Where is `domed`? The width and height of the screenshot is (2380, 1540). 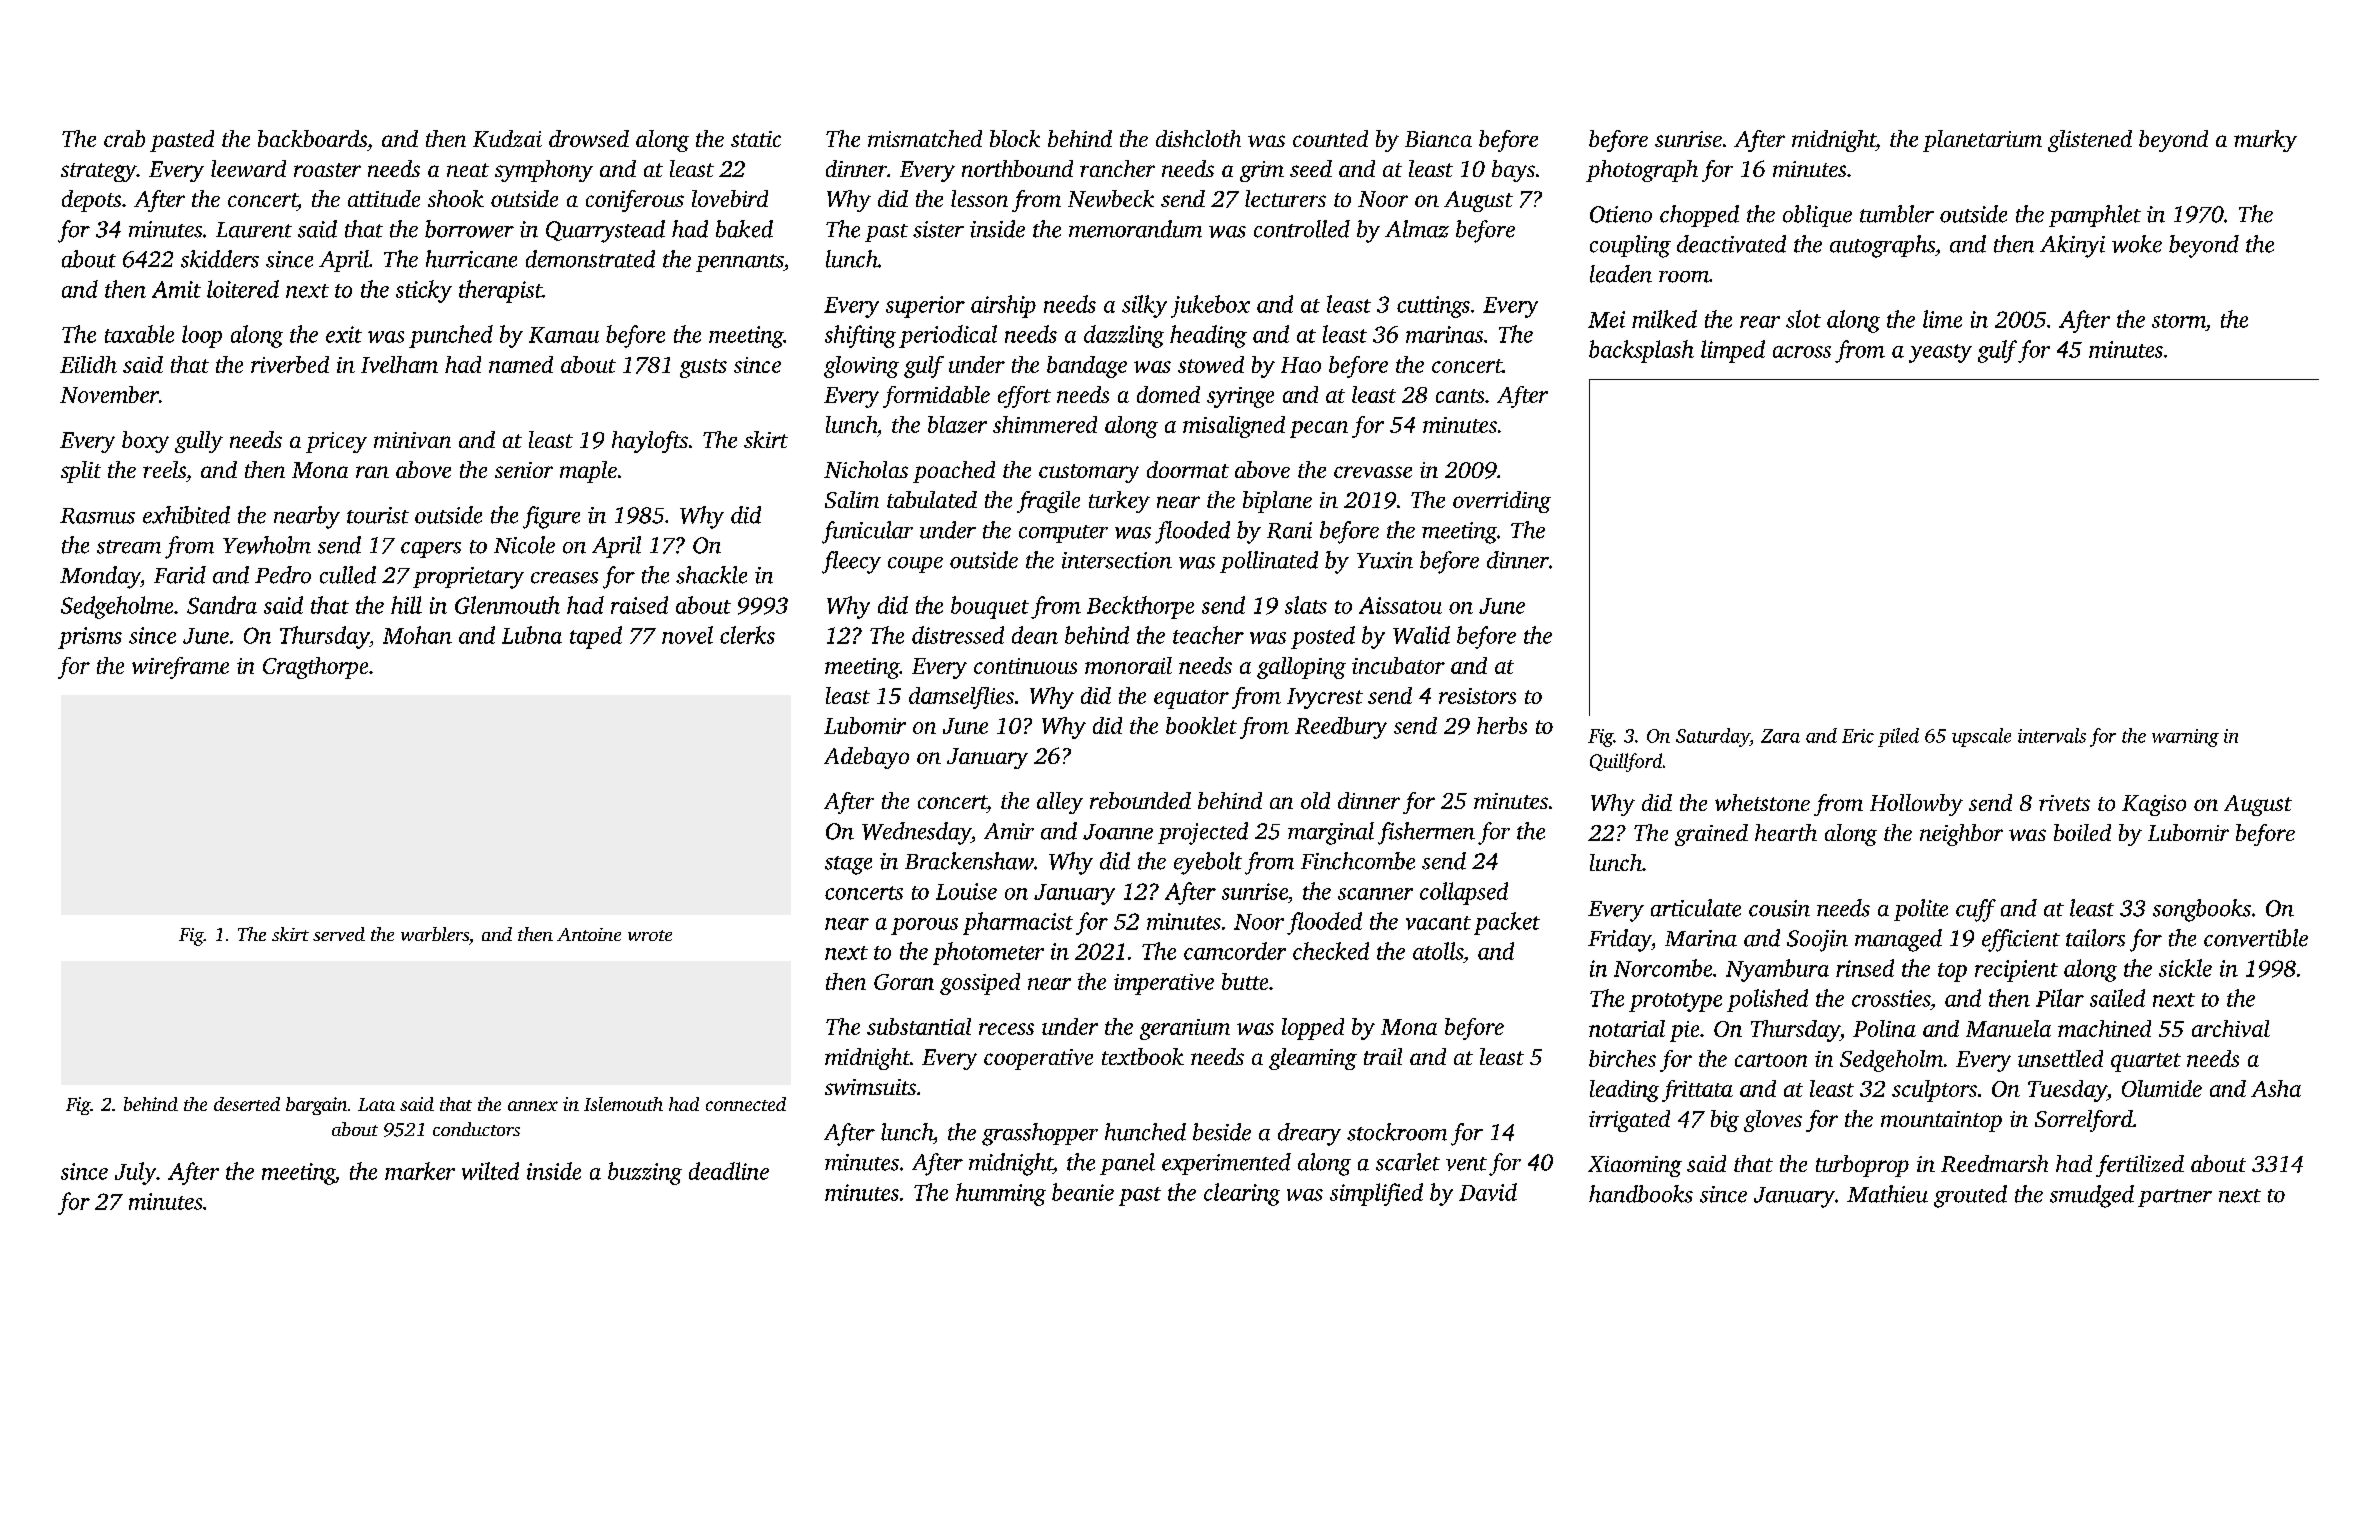
domed is located at coordinates (1168, 394).
